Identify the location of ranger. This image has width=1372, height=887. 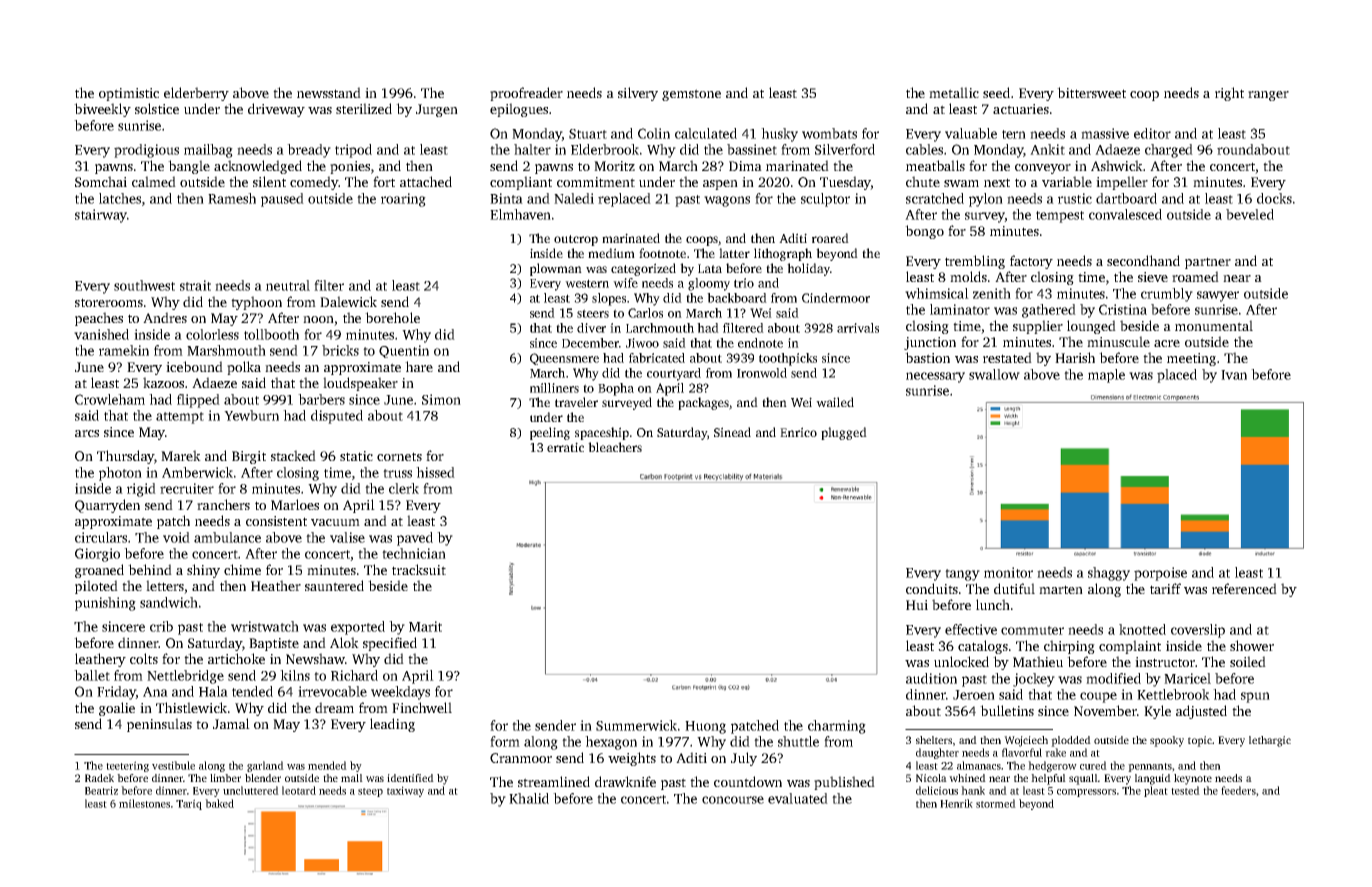
(1268, 96).
